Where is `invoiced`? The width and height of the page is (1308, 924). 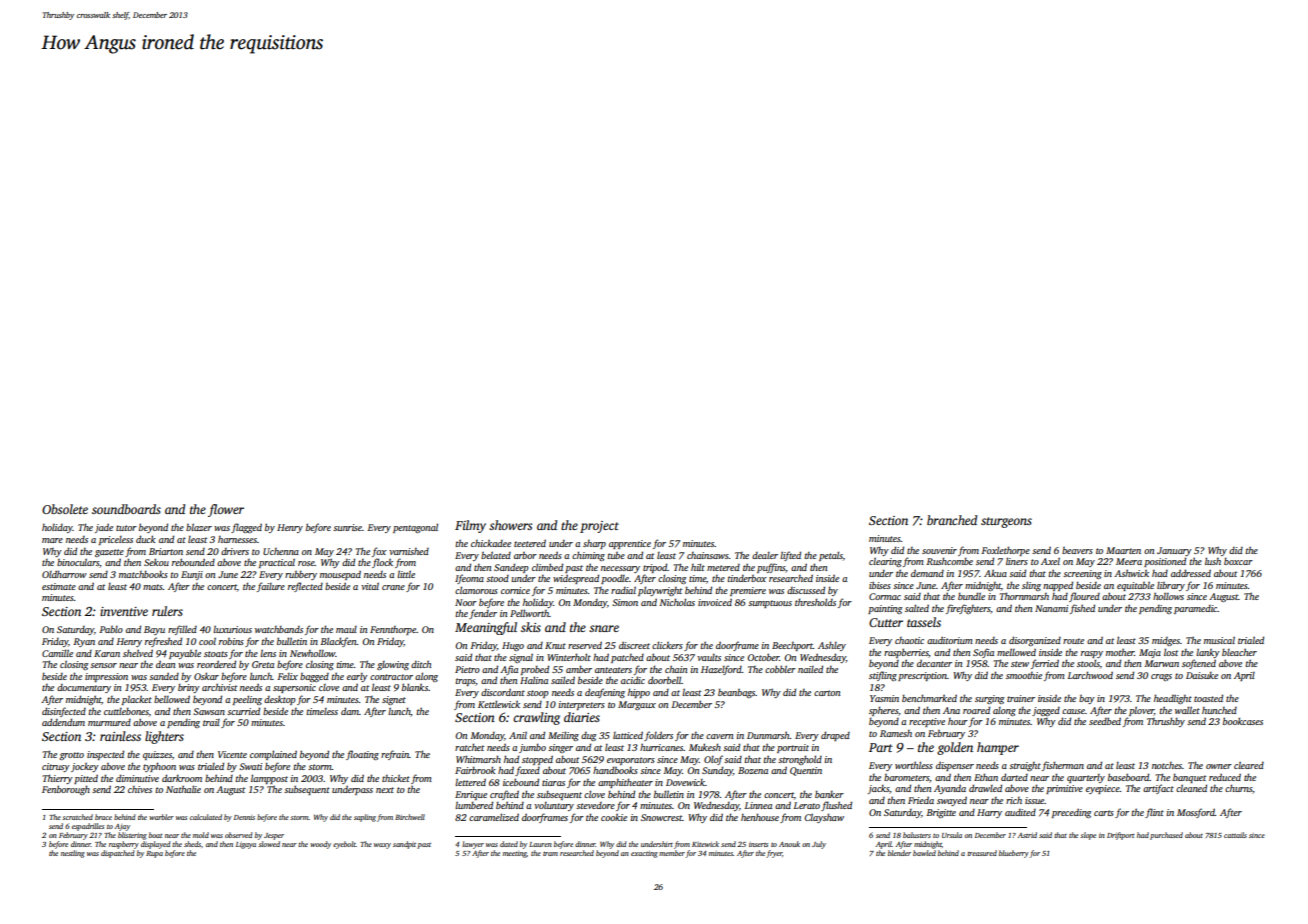 invoiced is located at coordinates (715, 602).
